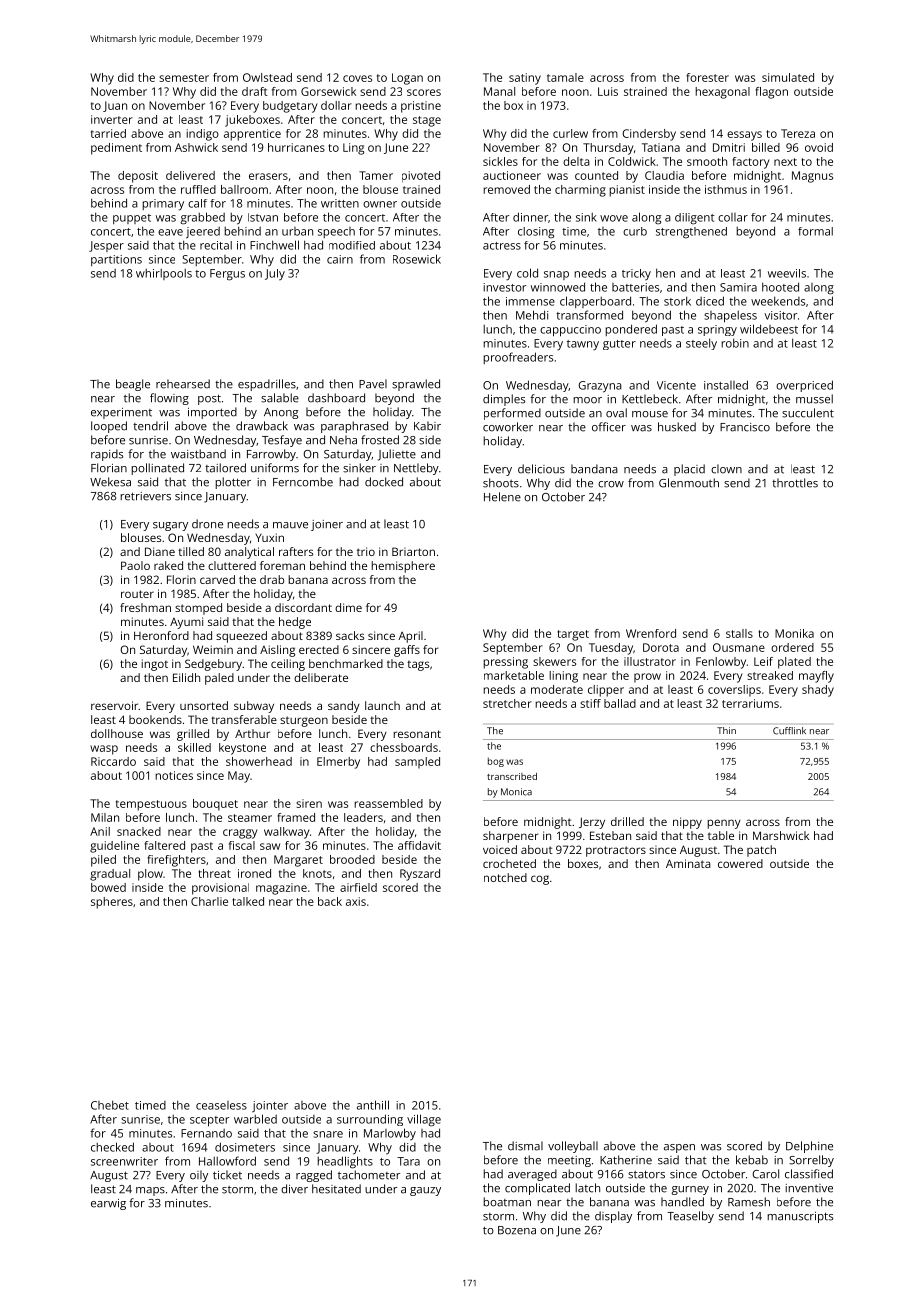 The image size is (924, 1308). What do you see at coordinates (403, 567) in the document?
I see `hemisphere` at bounding box center [403, 567].
